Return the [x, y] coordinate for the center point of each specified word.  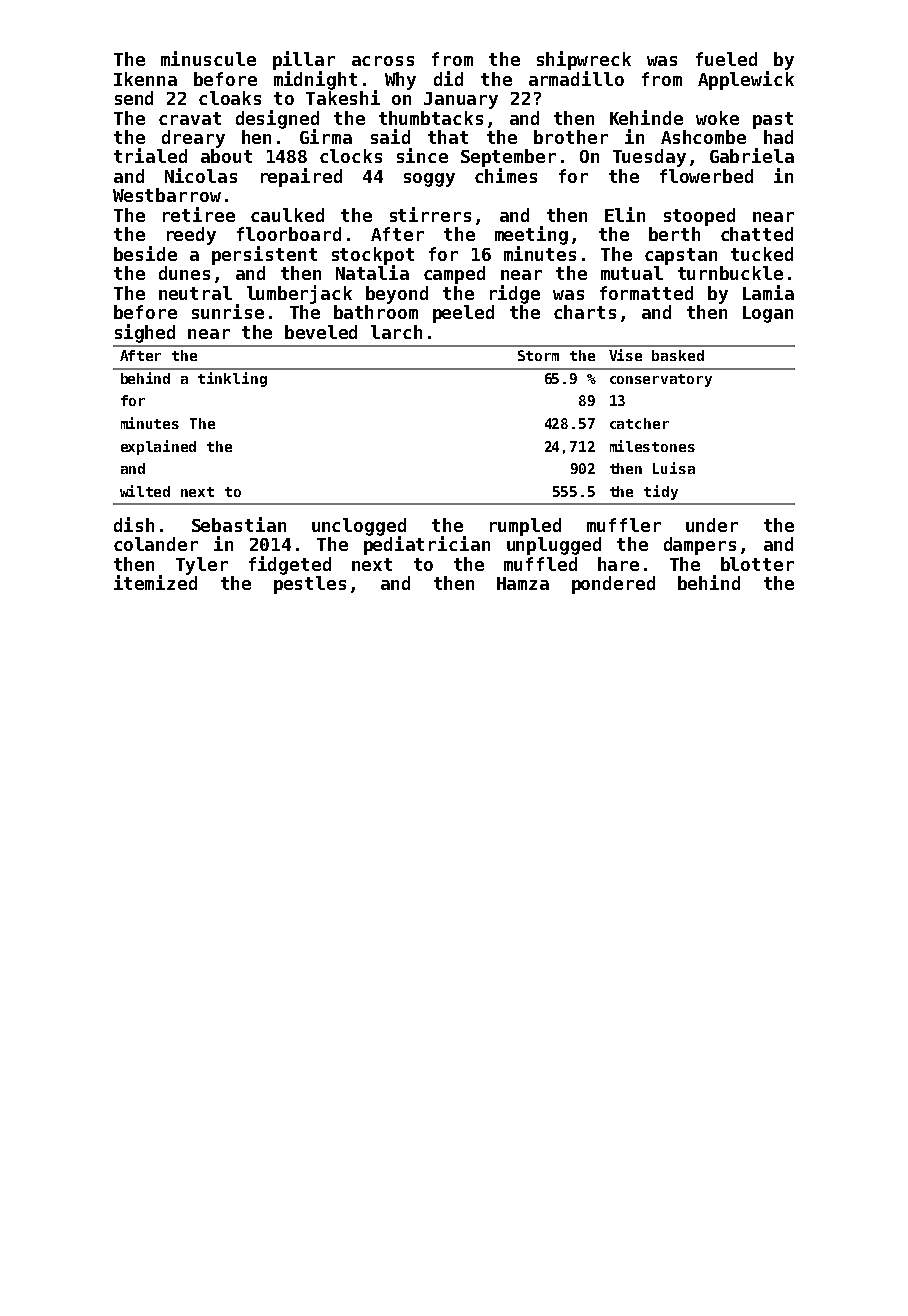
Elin [625, 214]
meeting [531, 235]
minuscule [208, 58]
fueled [726, 59]
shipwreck [584, 60]
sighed [145, 333]
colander [156, 544]
